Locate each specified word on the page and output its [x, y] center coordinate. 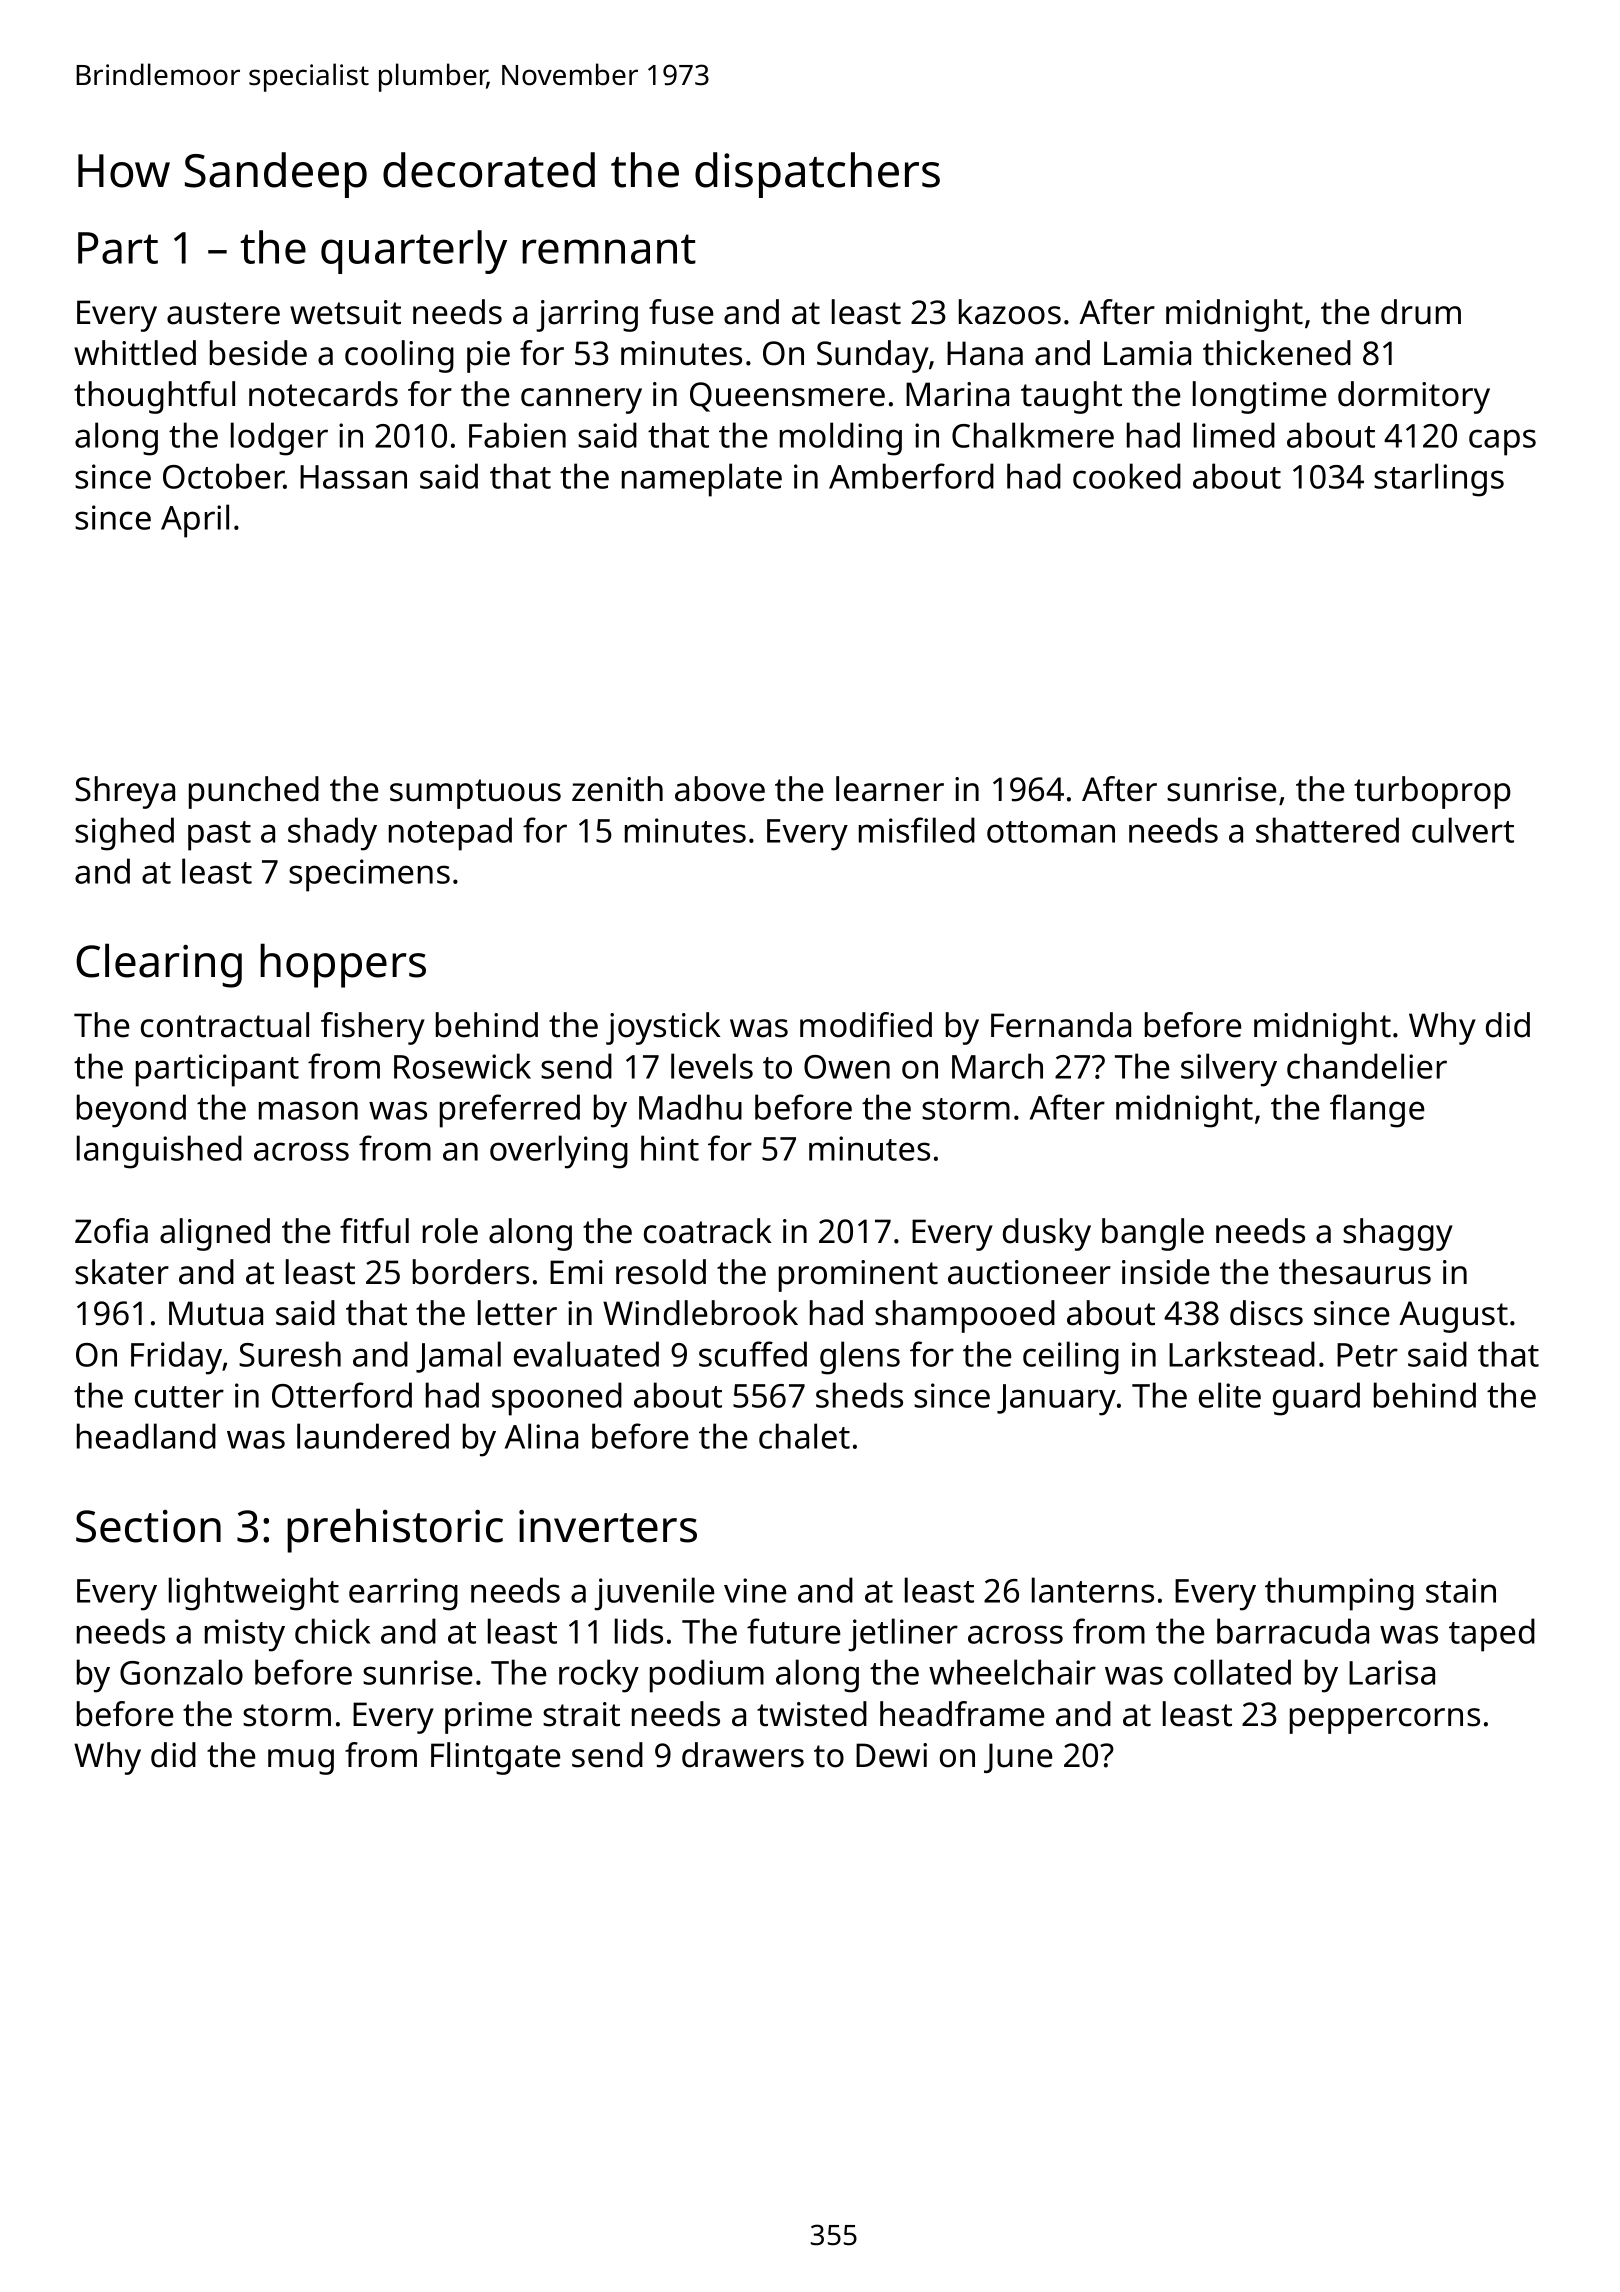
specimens [369, 875]
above [720, 789]
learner [890, 789]
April [195, 521]
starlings [1439, 480]
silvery [1229, 1070]
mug [301, 1762]
